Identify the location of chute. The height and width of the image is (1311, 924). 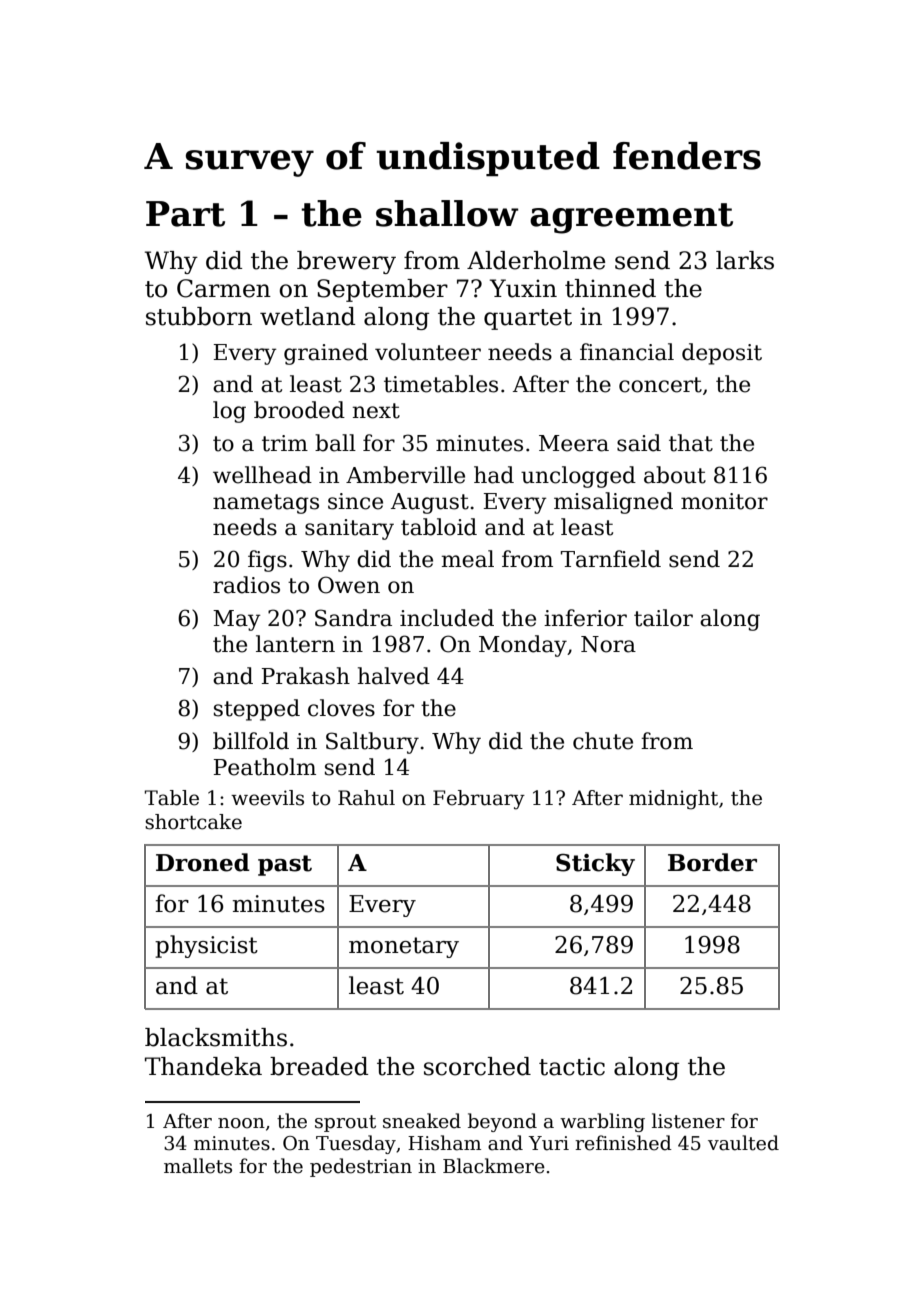
(603, 741).
